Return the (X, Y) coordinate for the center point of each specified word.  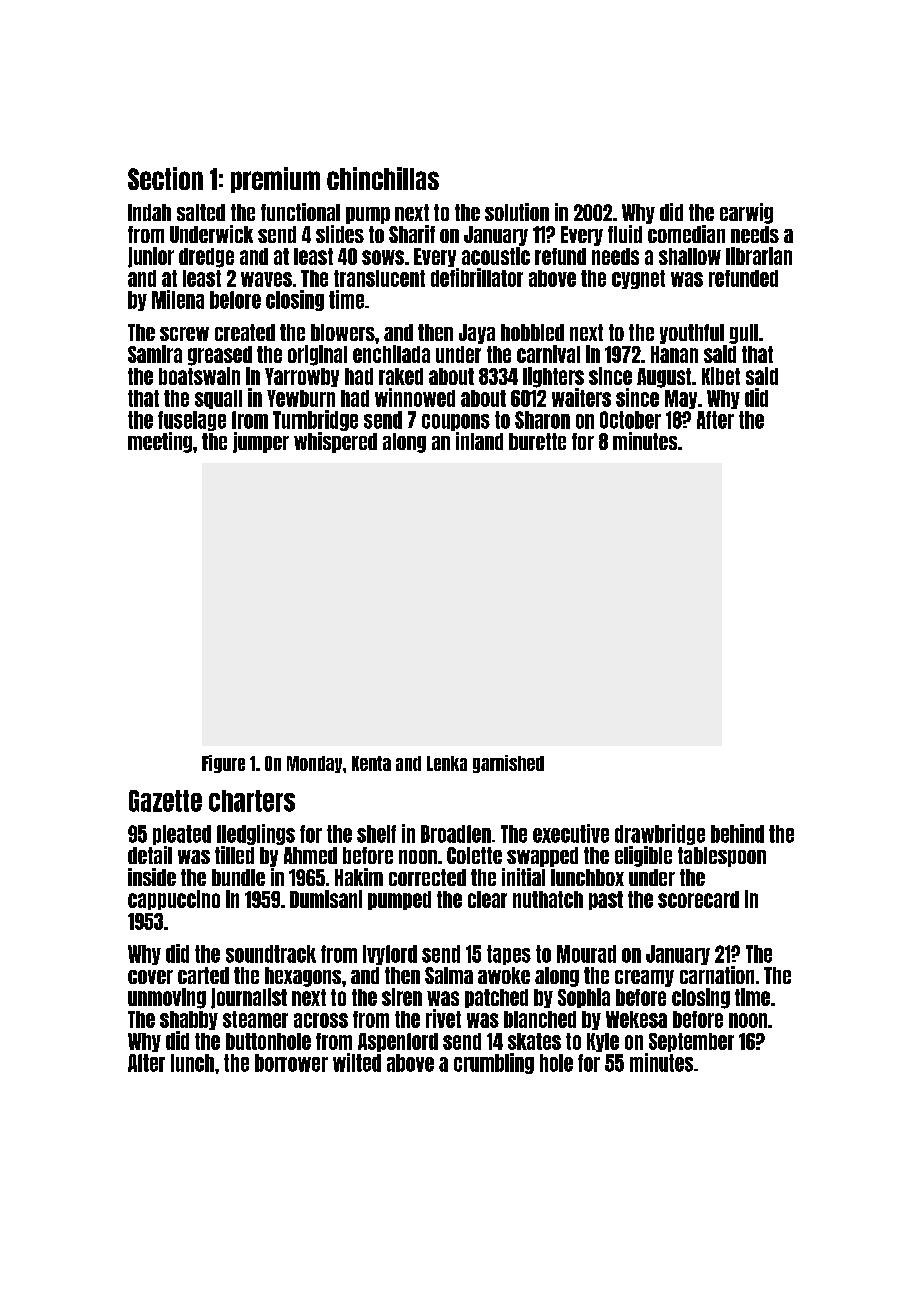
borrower (291, 1063)
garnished (508, 764)
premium (275, 180)
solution (517, 212)
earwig (746, 213)
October (630, 420)
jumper (261, 442)
